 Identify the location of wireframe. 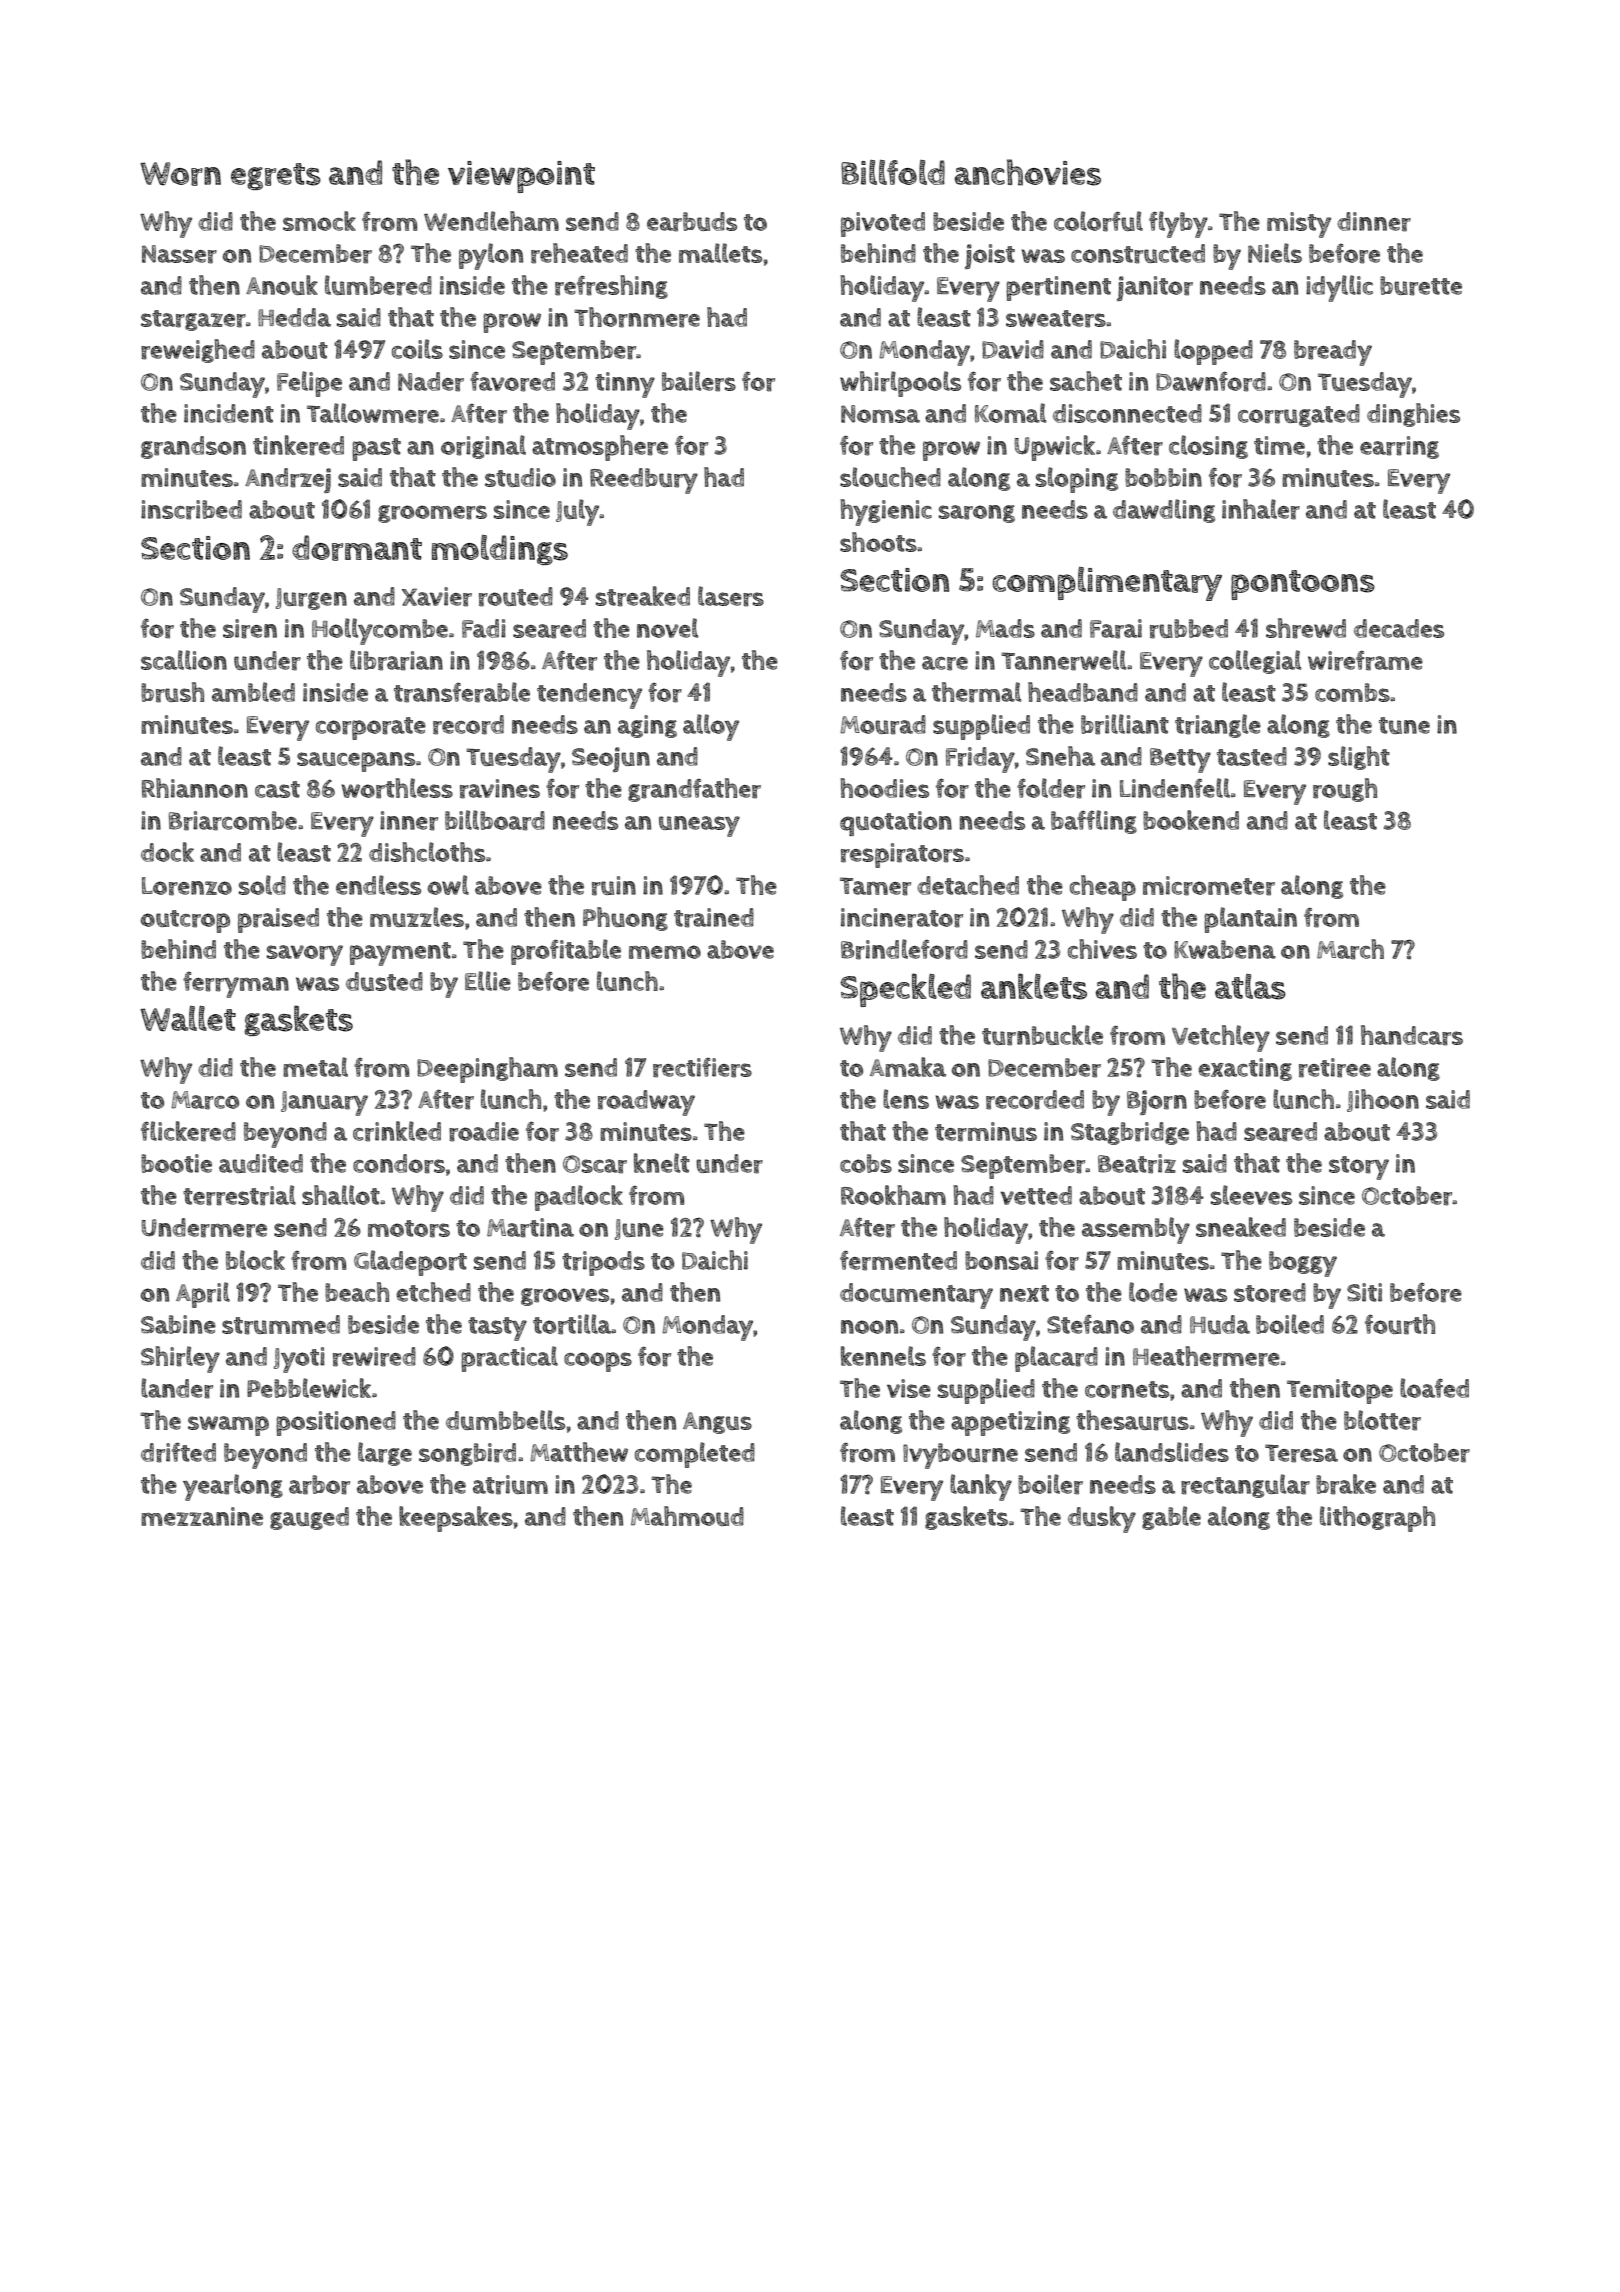
(1365, 660).
